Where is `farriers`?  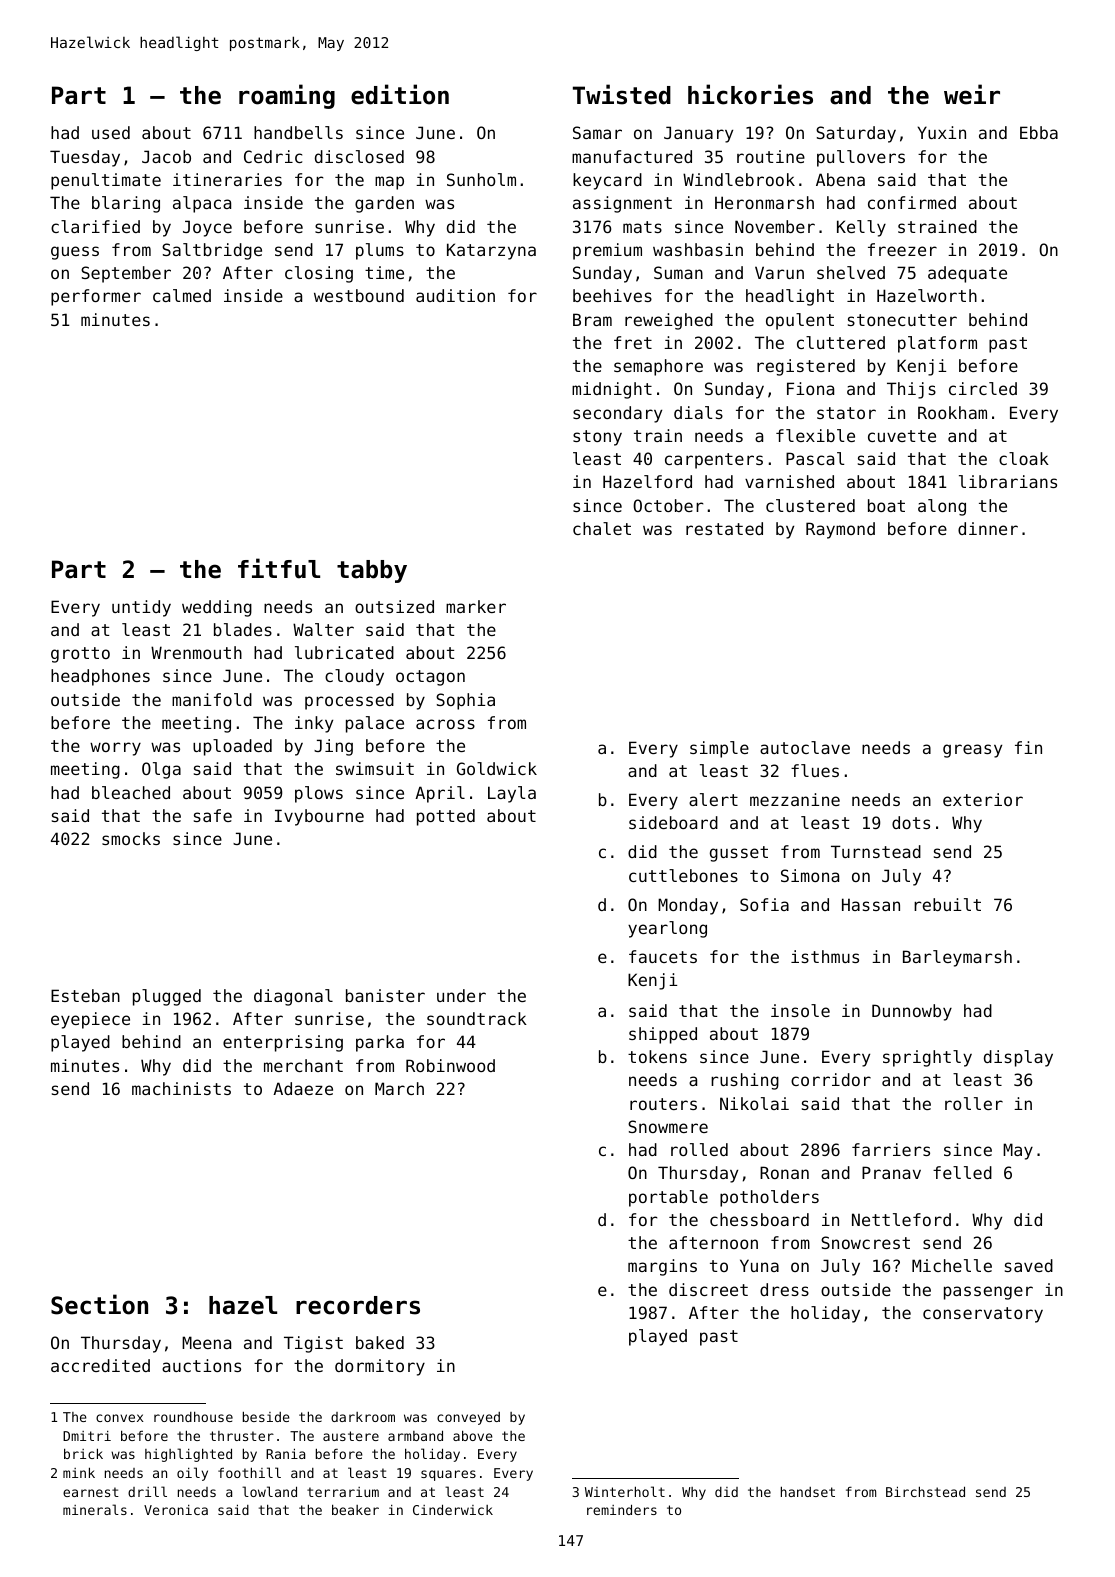 farriers is located at coordinates (891, 1149).
